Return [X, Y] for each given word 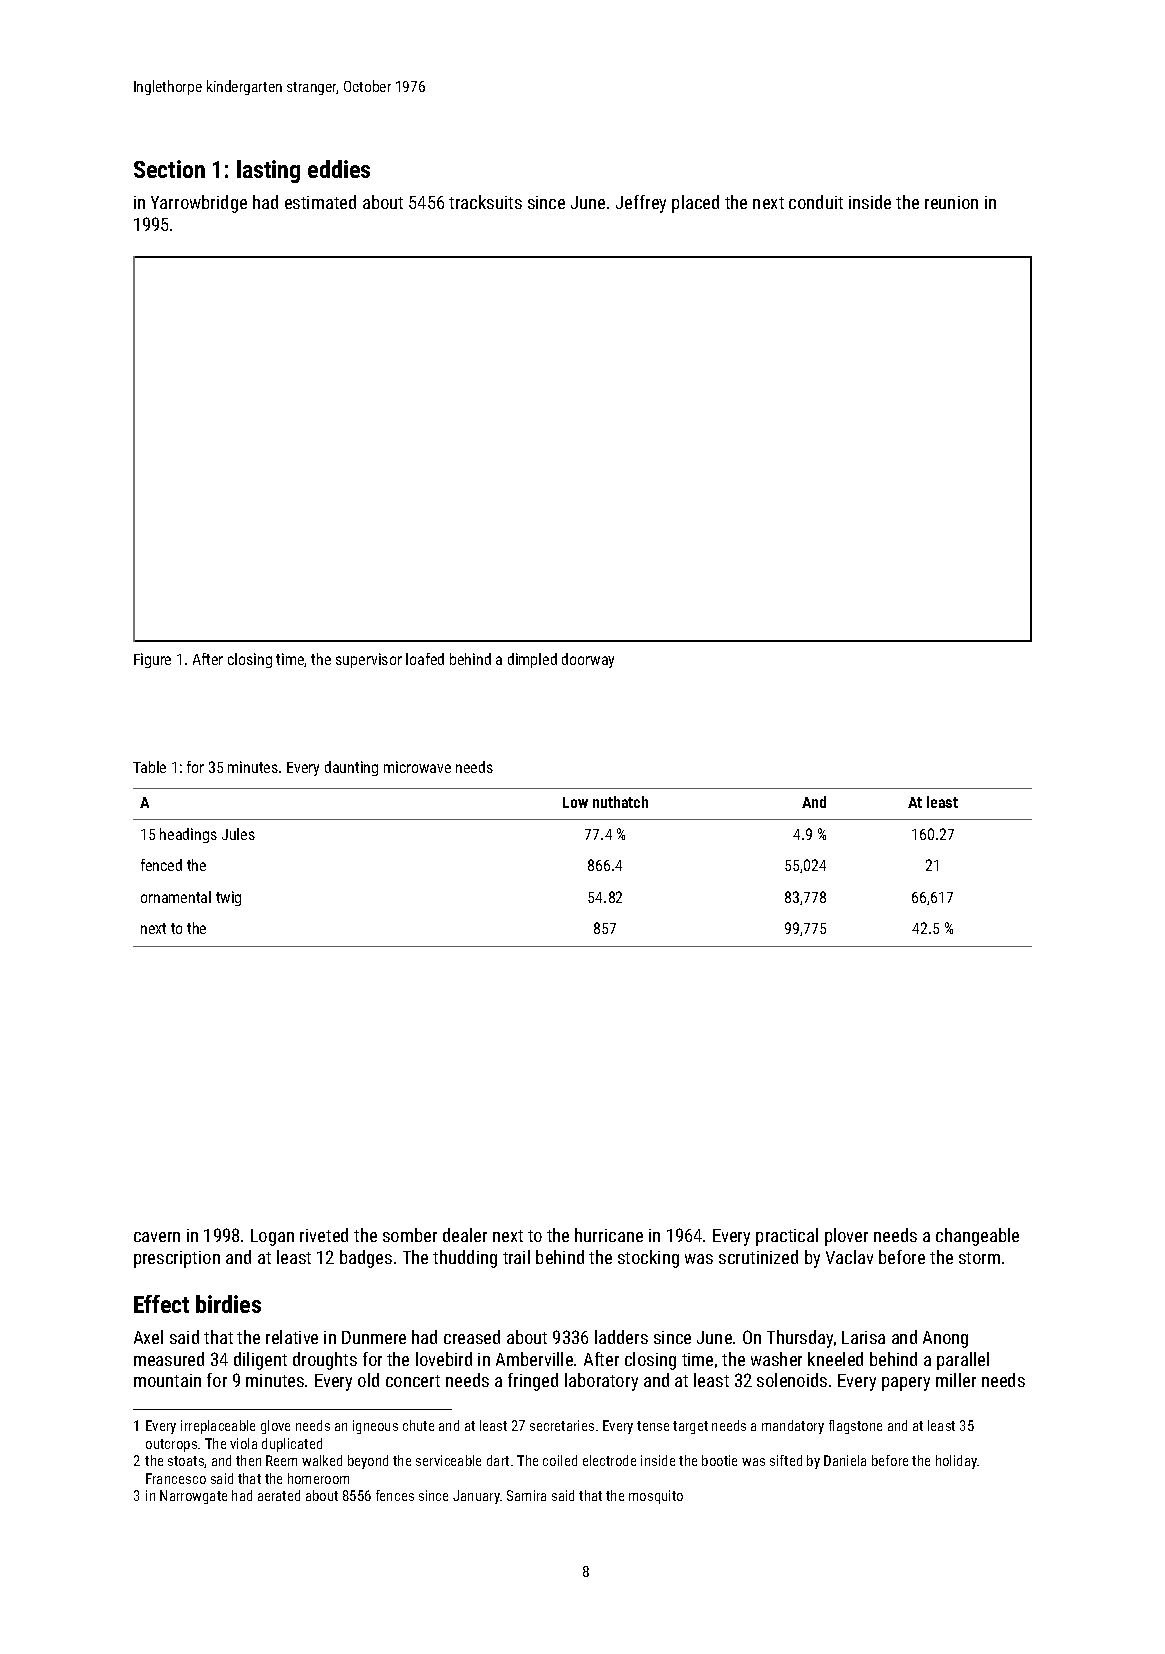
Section [169, 169]
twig [228, 898]
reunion [951, 202]
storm [979, 1258]
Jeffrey [641, 204]
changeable [977, 1237]
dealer [465, 1235]
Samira [526, 1495]
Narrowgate [193, 1497]
